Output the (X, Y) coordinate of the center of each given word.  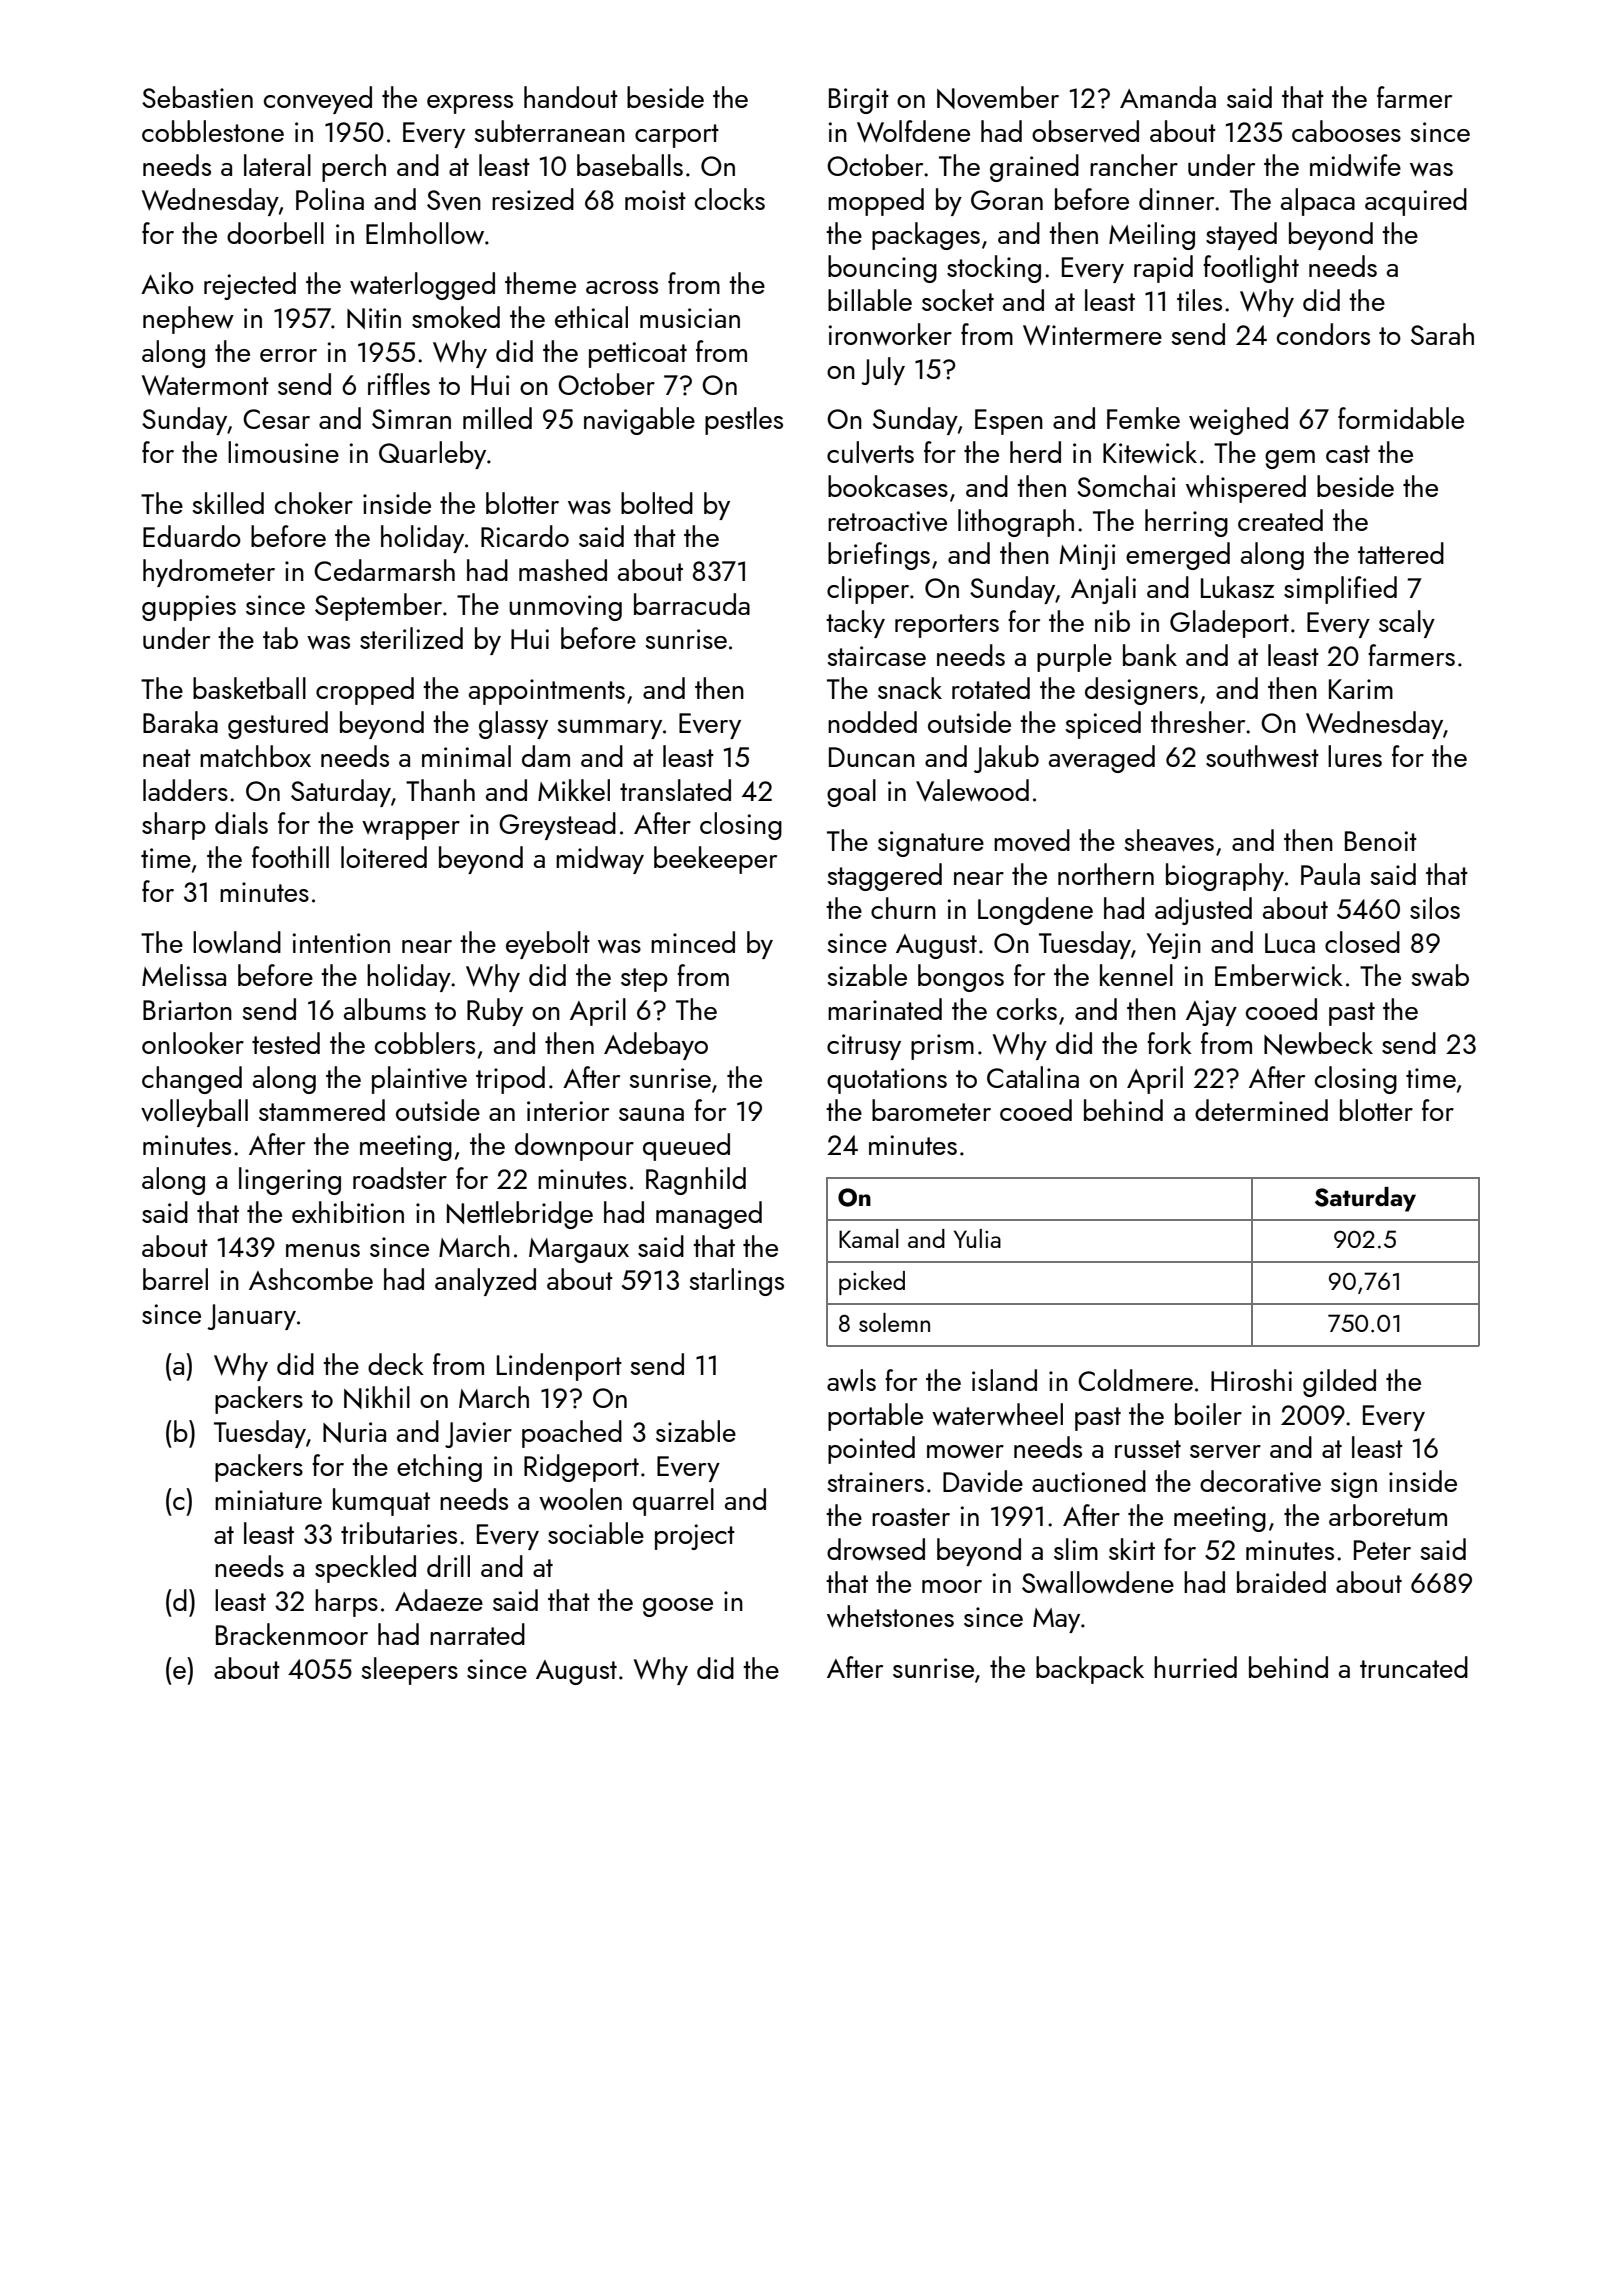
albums (385, 1009)
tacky (855, 624)
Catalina (1033, 1077)
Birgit (859, 101)
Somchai (1126, 486)
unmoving (565, 608)
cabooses (1346, 131)
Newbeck (1318, 1043)
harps (346, 1603)
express (470, 104)
